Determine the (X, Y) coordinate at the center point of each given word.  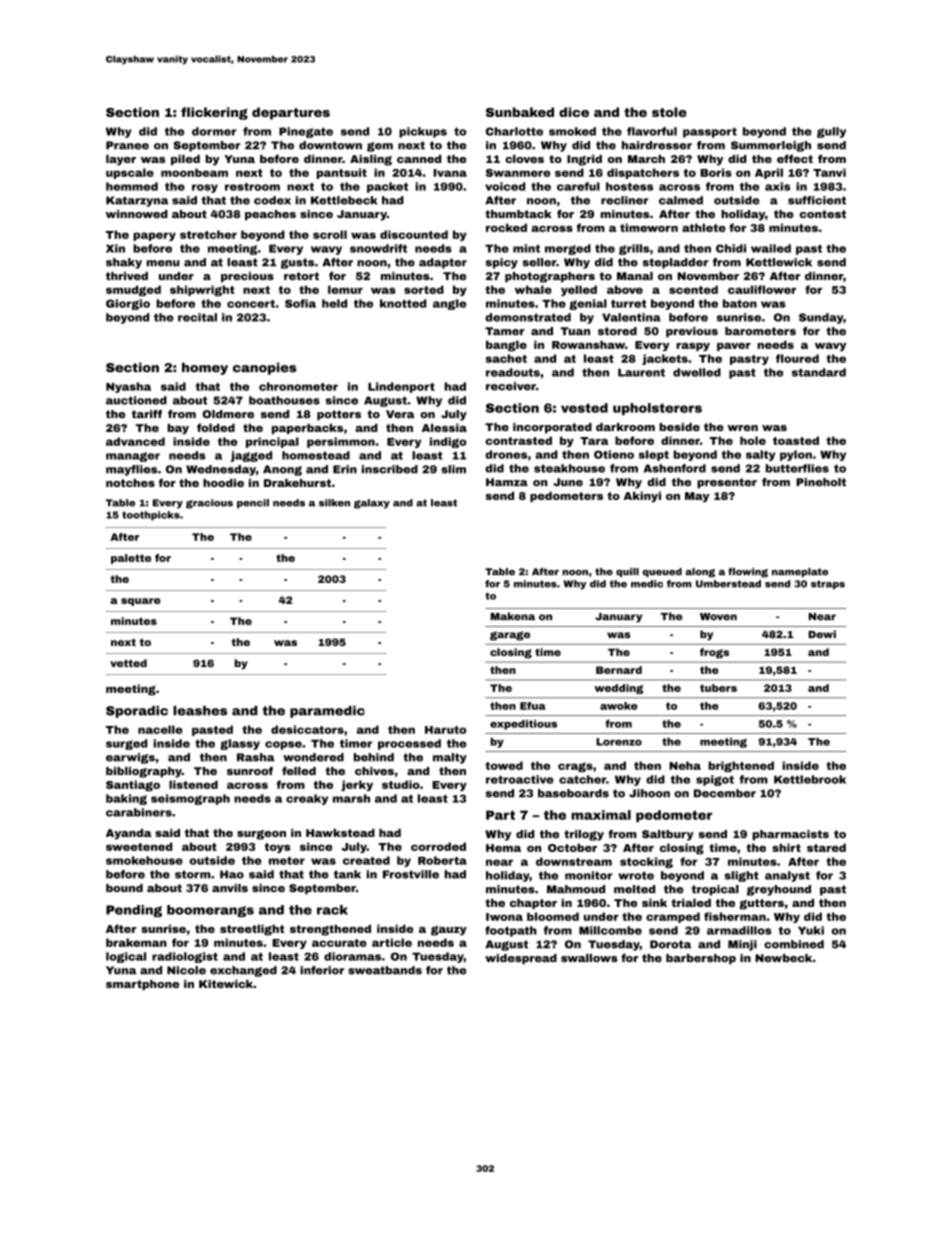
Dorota (670, 944)
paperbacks (307, 428)
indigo (448, 442)
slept (654, 455)
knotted (403, 303)
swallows (589, 958)
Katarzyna (137, 201)
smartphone (142, 985)
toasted (796, 440)
